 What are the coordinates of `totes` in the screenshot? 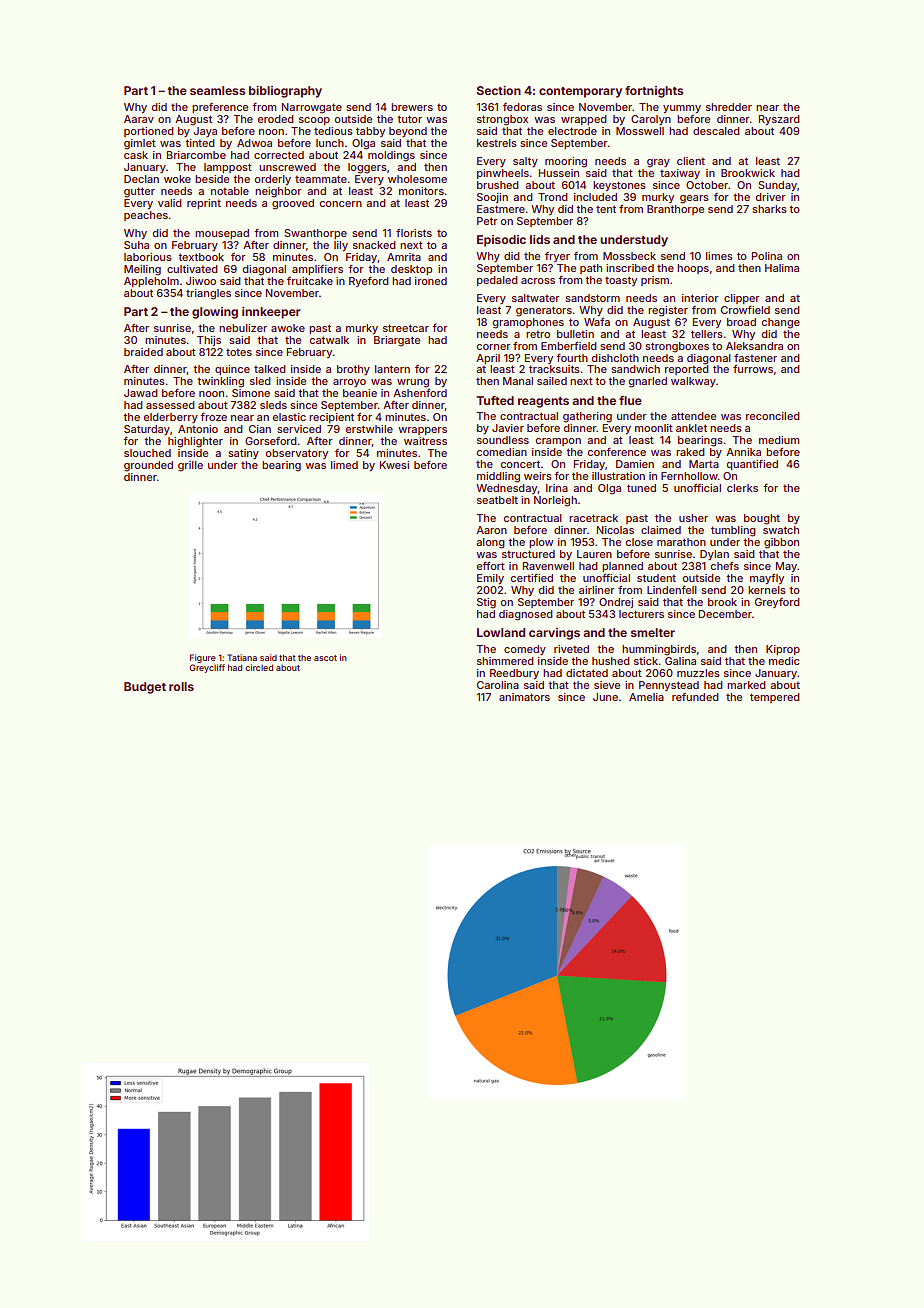 It's located at (239, 352).
